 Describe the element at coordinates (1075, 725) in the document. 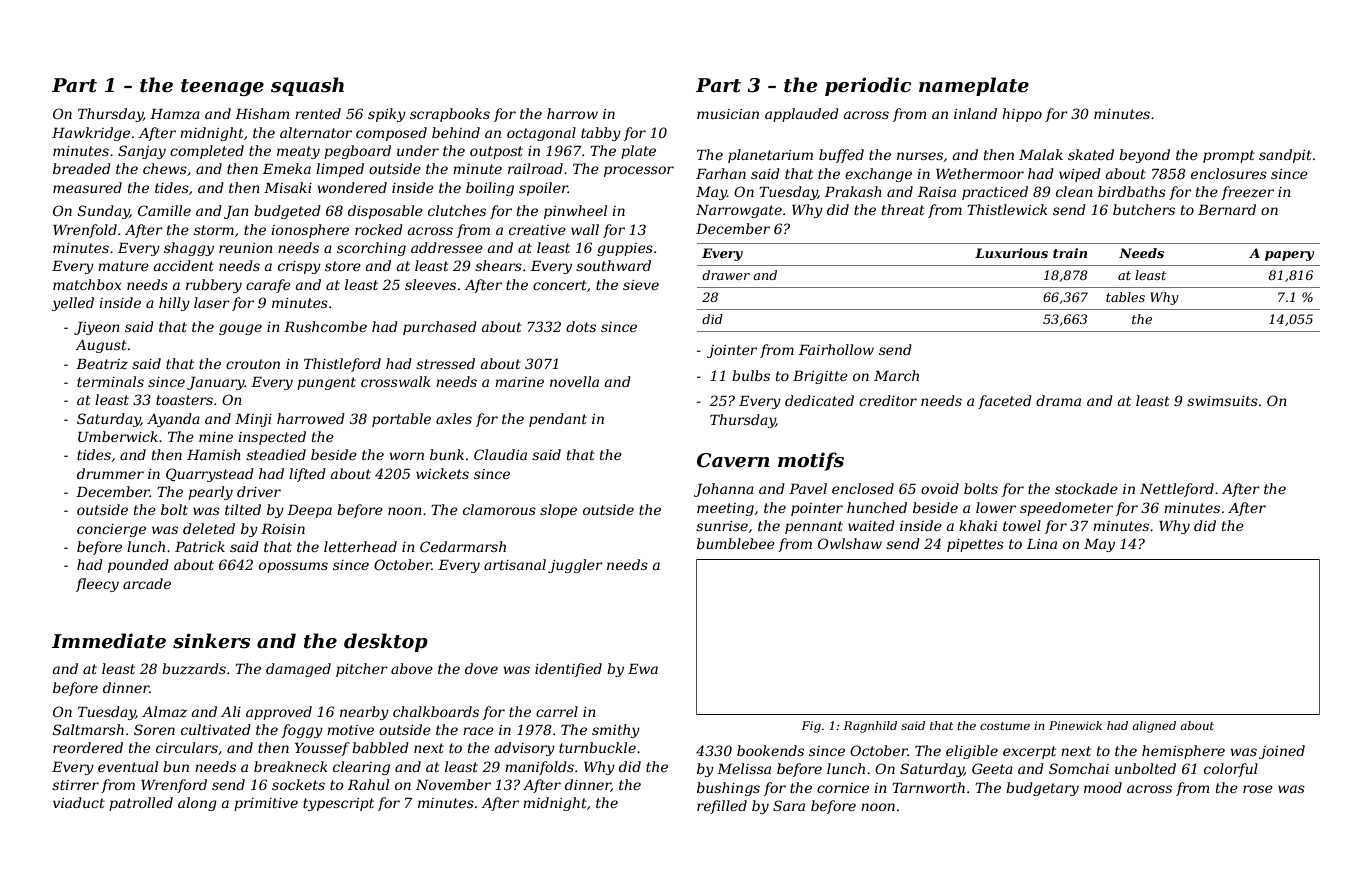

I see `Pinewick` at that location.
